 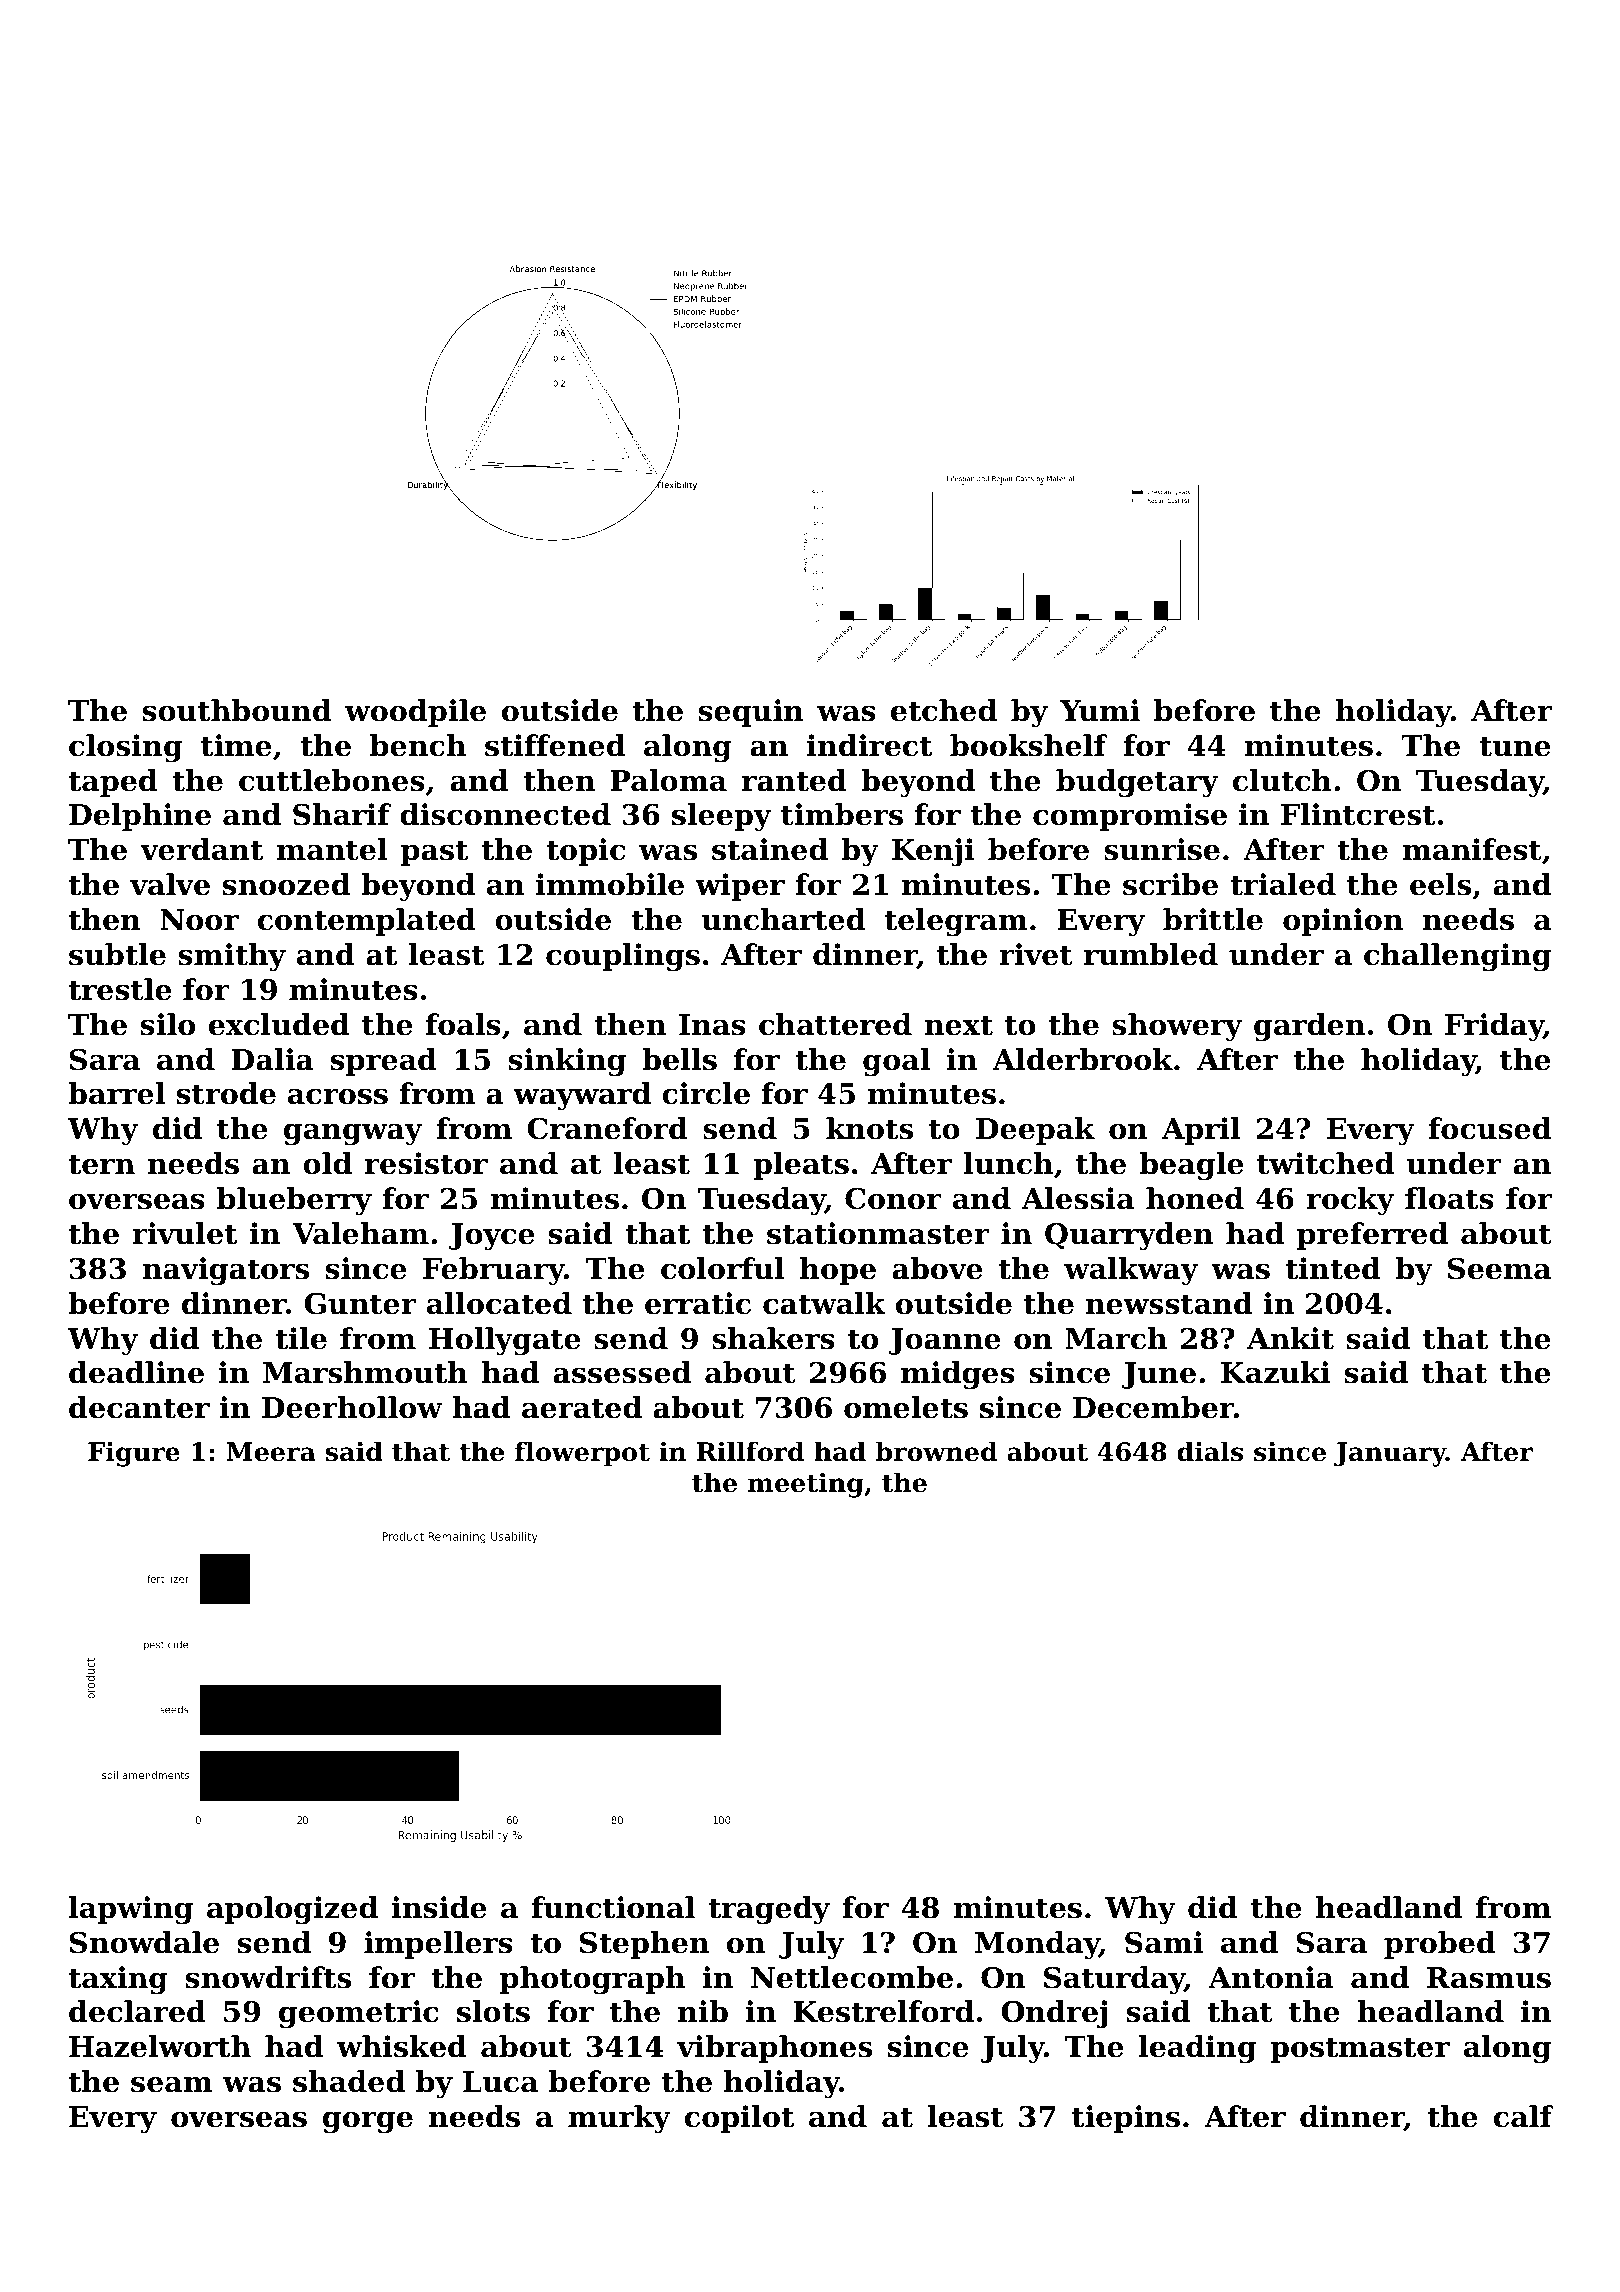 What do you see at coordinates (582, 1454) in the screenshot?
I see `flowerpot` at bounding box center [582, 1454].
